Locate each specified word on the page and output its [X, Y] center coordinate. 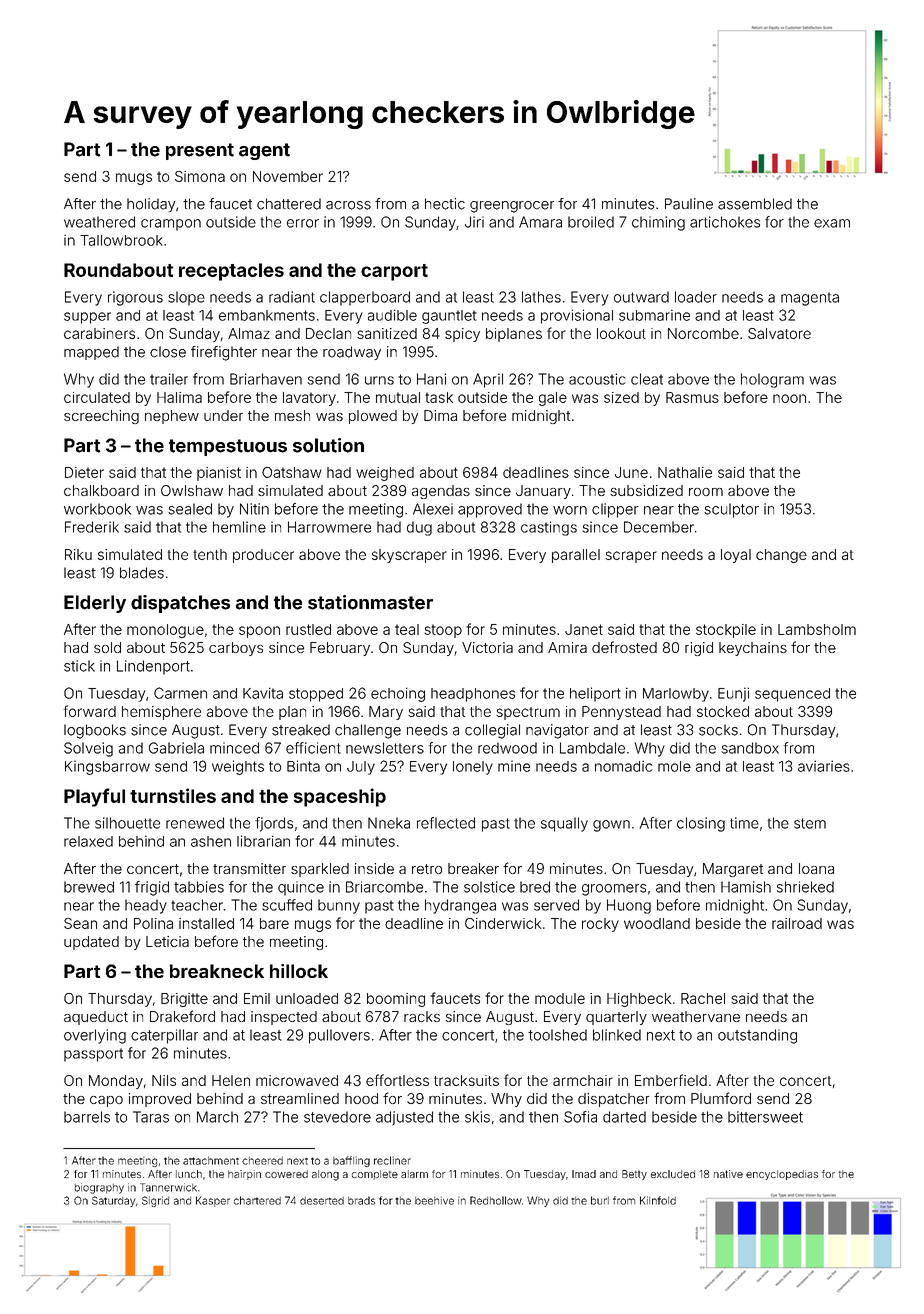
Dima [440, 415]
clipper [615, 510]
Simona [200, 176]
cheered [262, 1161]
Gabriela [176, 748]
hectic [445, 204]
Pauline [689, 204]
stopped [316, 695]
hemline [239, 527]
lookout [621, 333]
